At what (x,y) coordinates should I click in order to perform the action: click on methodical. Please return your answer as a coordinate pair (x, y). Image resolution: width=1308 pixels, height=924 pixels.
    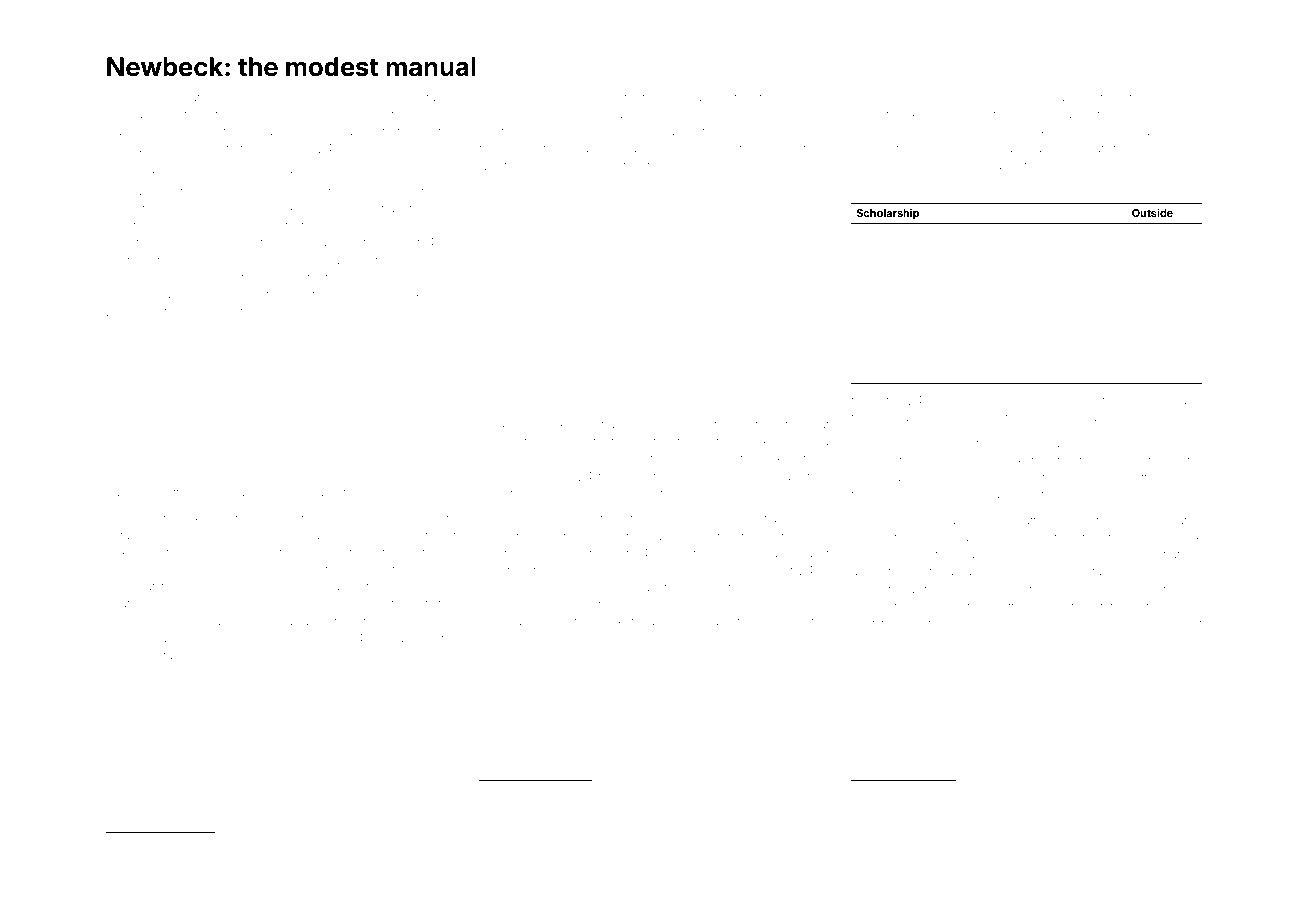
    Looking at the image, I should click on (939, 623).
